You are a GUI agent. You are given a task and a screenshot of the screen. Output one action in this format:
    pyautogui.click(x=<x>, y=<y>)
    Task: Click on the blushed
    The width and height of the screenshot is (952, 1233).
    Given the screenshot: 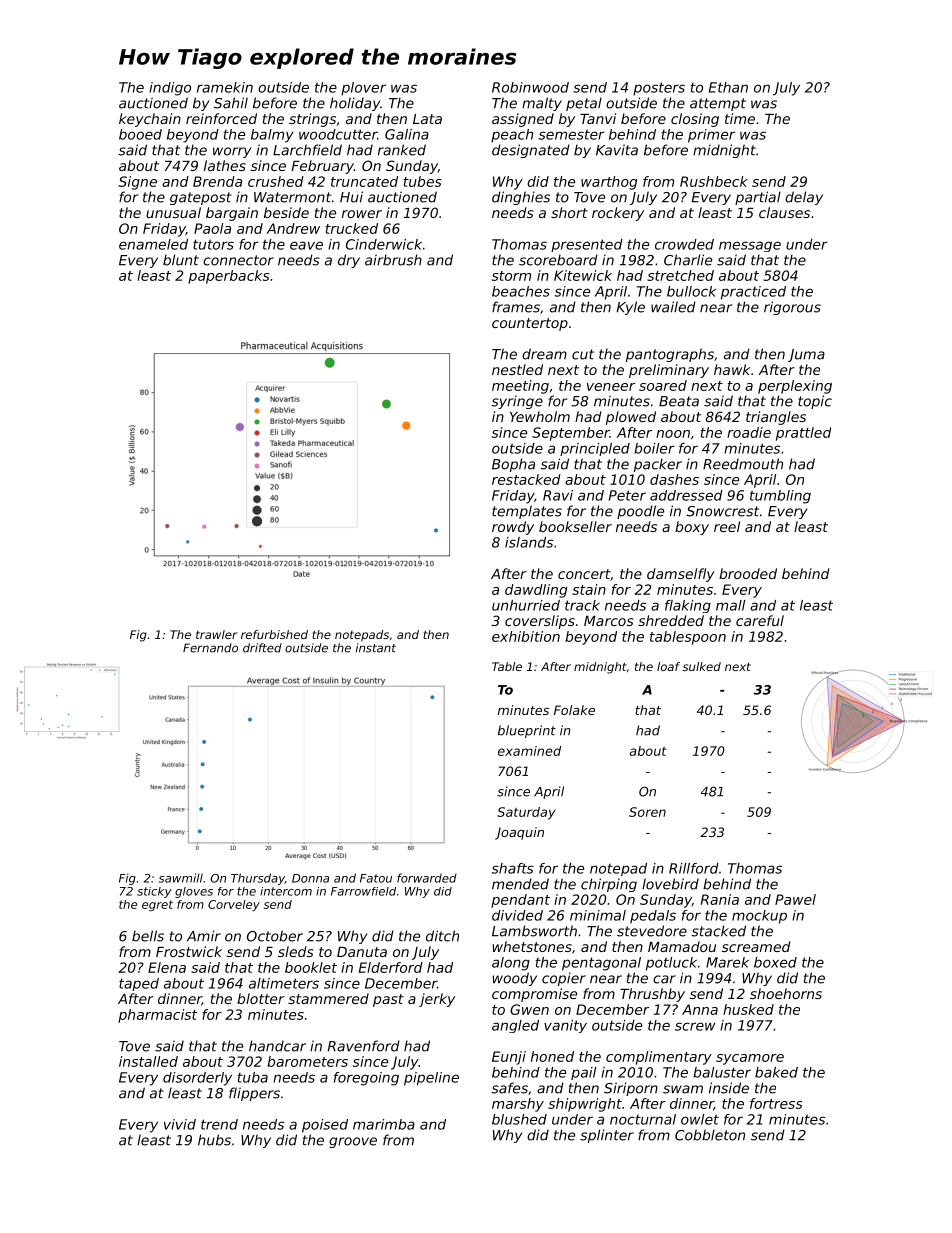 What is the action you would take?
    pyautogui.click(x=519, y=1119)
